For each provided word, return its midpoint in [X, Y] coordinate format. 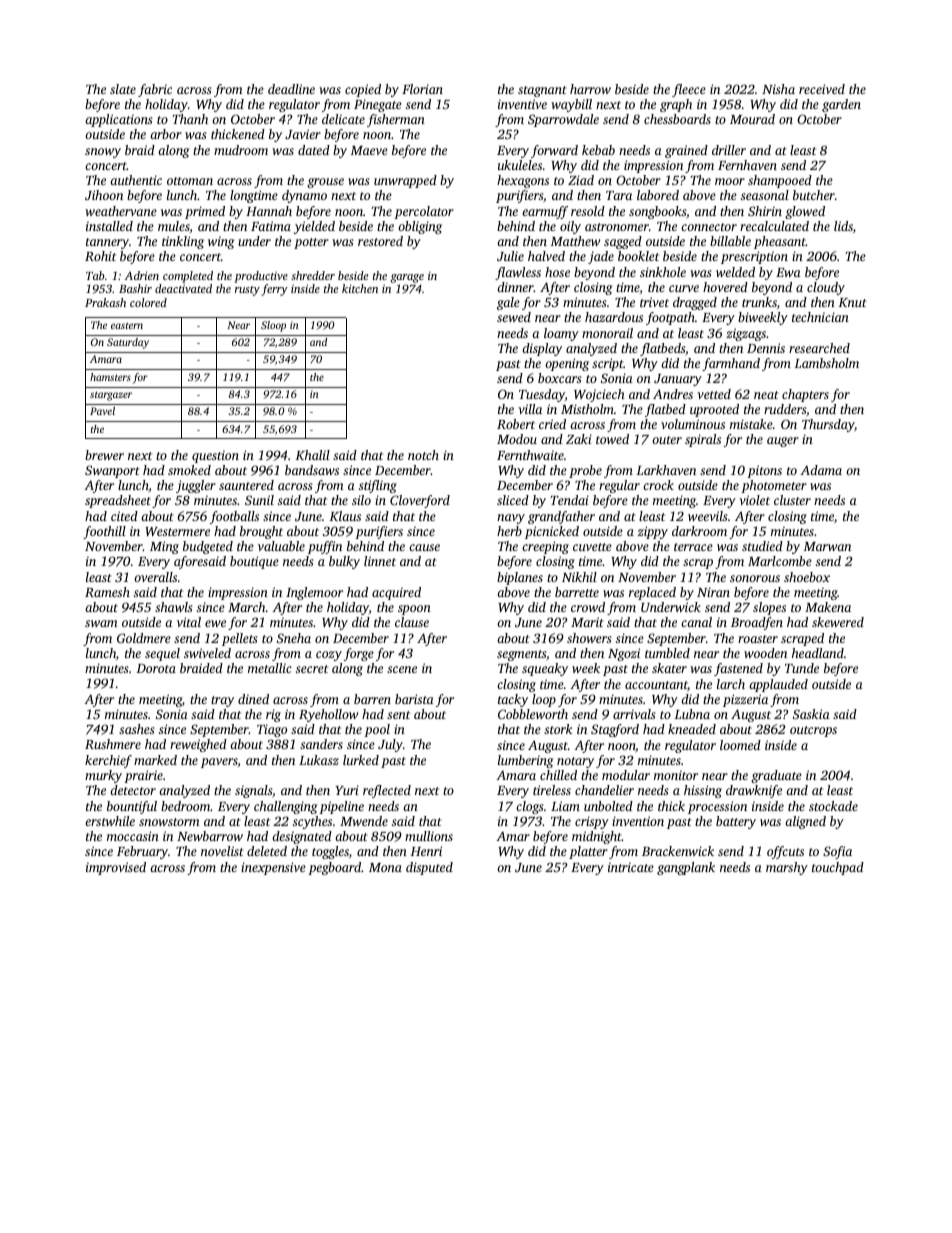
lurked [361, 760]
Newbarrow [210, 836]
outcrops [813, 731]
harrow [590, 89]
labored [658, 195]
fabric [155, 90]
